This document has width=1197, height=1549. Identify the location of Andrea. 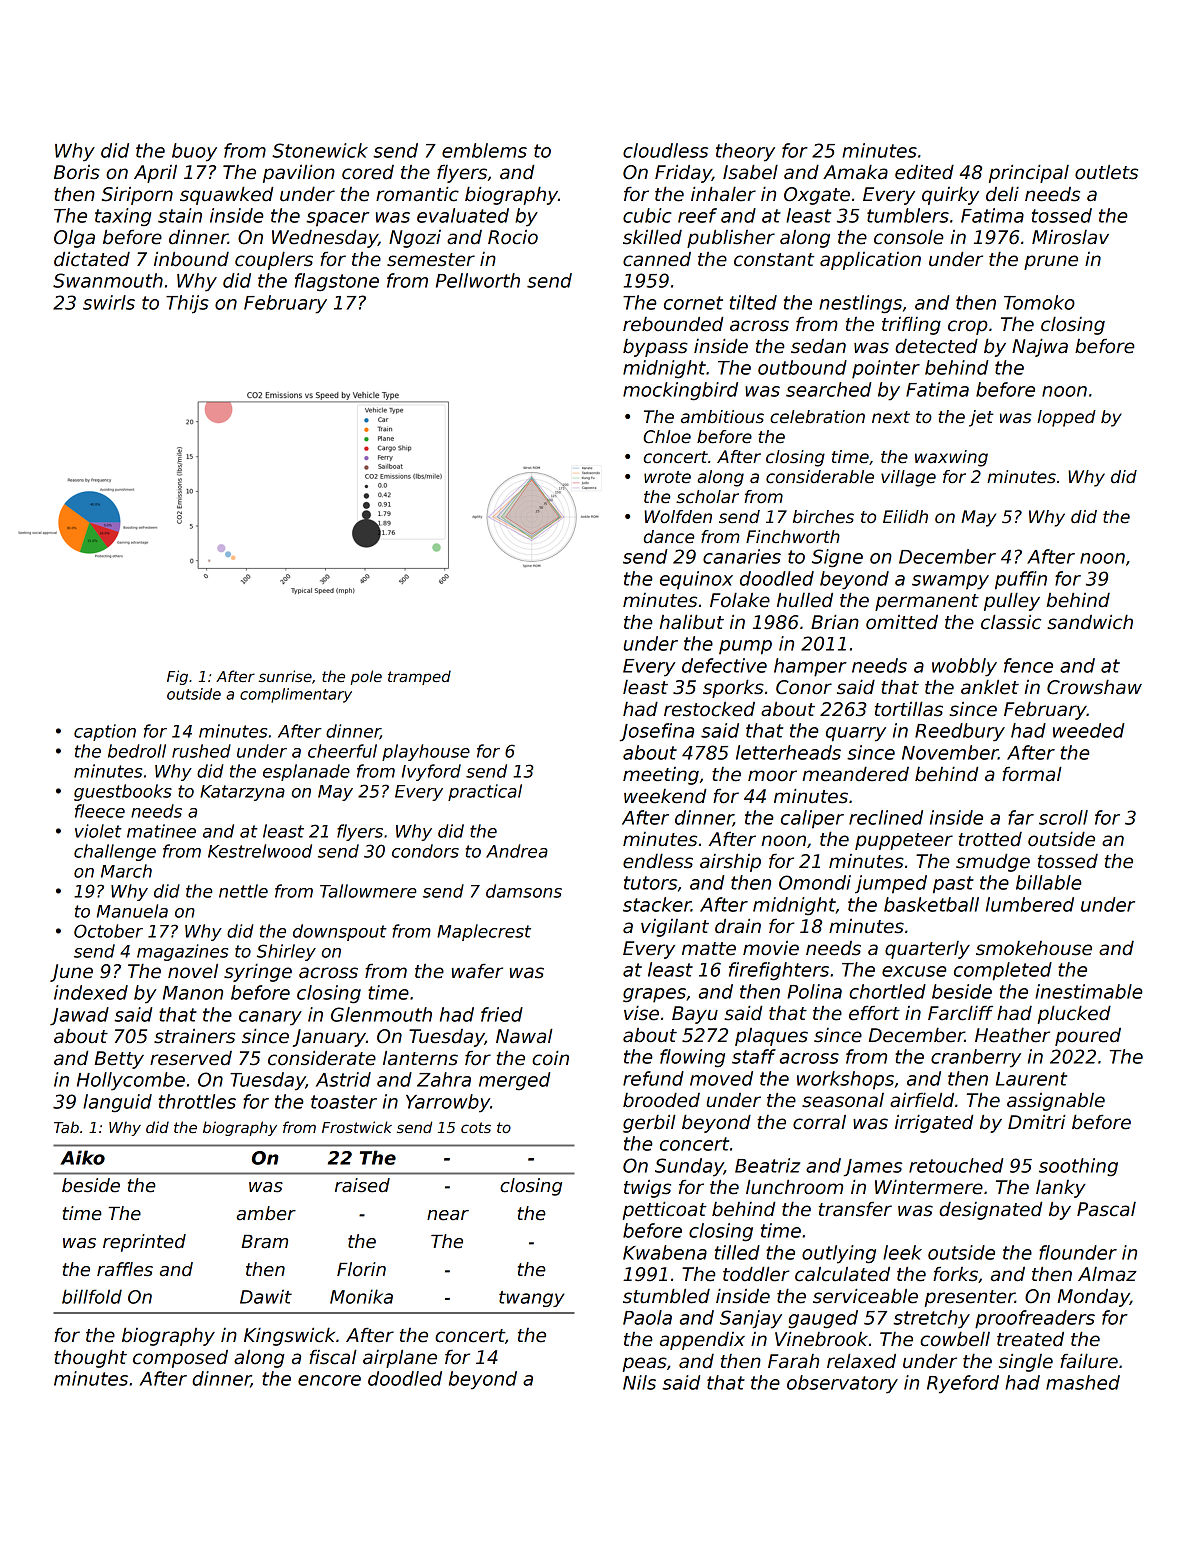
(517, 851).
